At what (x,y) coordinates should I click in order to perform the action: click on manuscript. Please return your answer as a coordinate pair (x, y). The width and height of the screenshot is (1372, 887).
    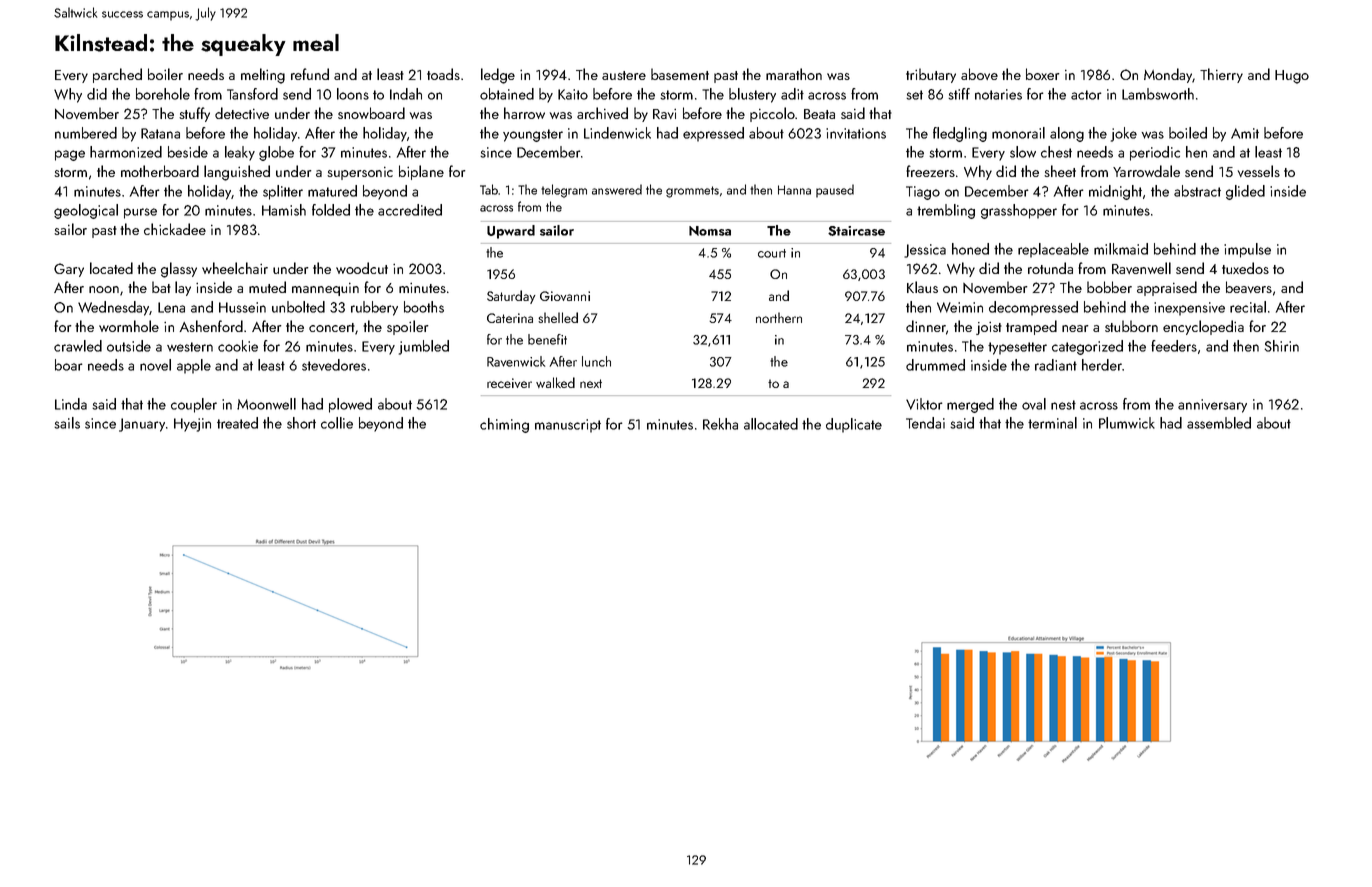
    Looking at the image, I should click on (568, 426).
